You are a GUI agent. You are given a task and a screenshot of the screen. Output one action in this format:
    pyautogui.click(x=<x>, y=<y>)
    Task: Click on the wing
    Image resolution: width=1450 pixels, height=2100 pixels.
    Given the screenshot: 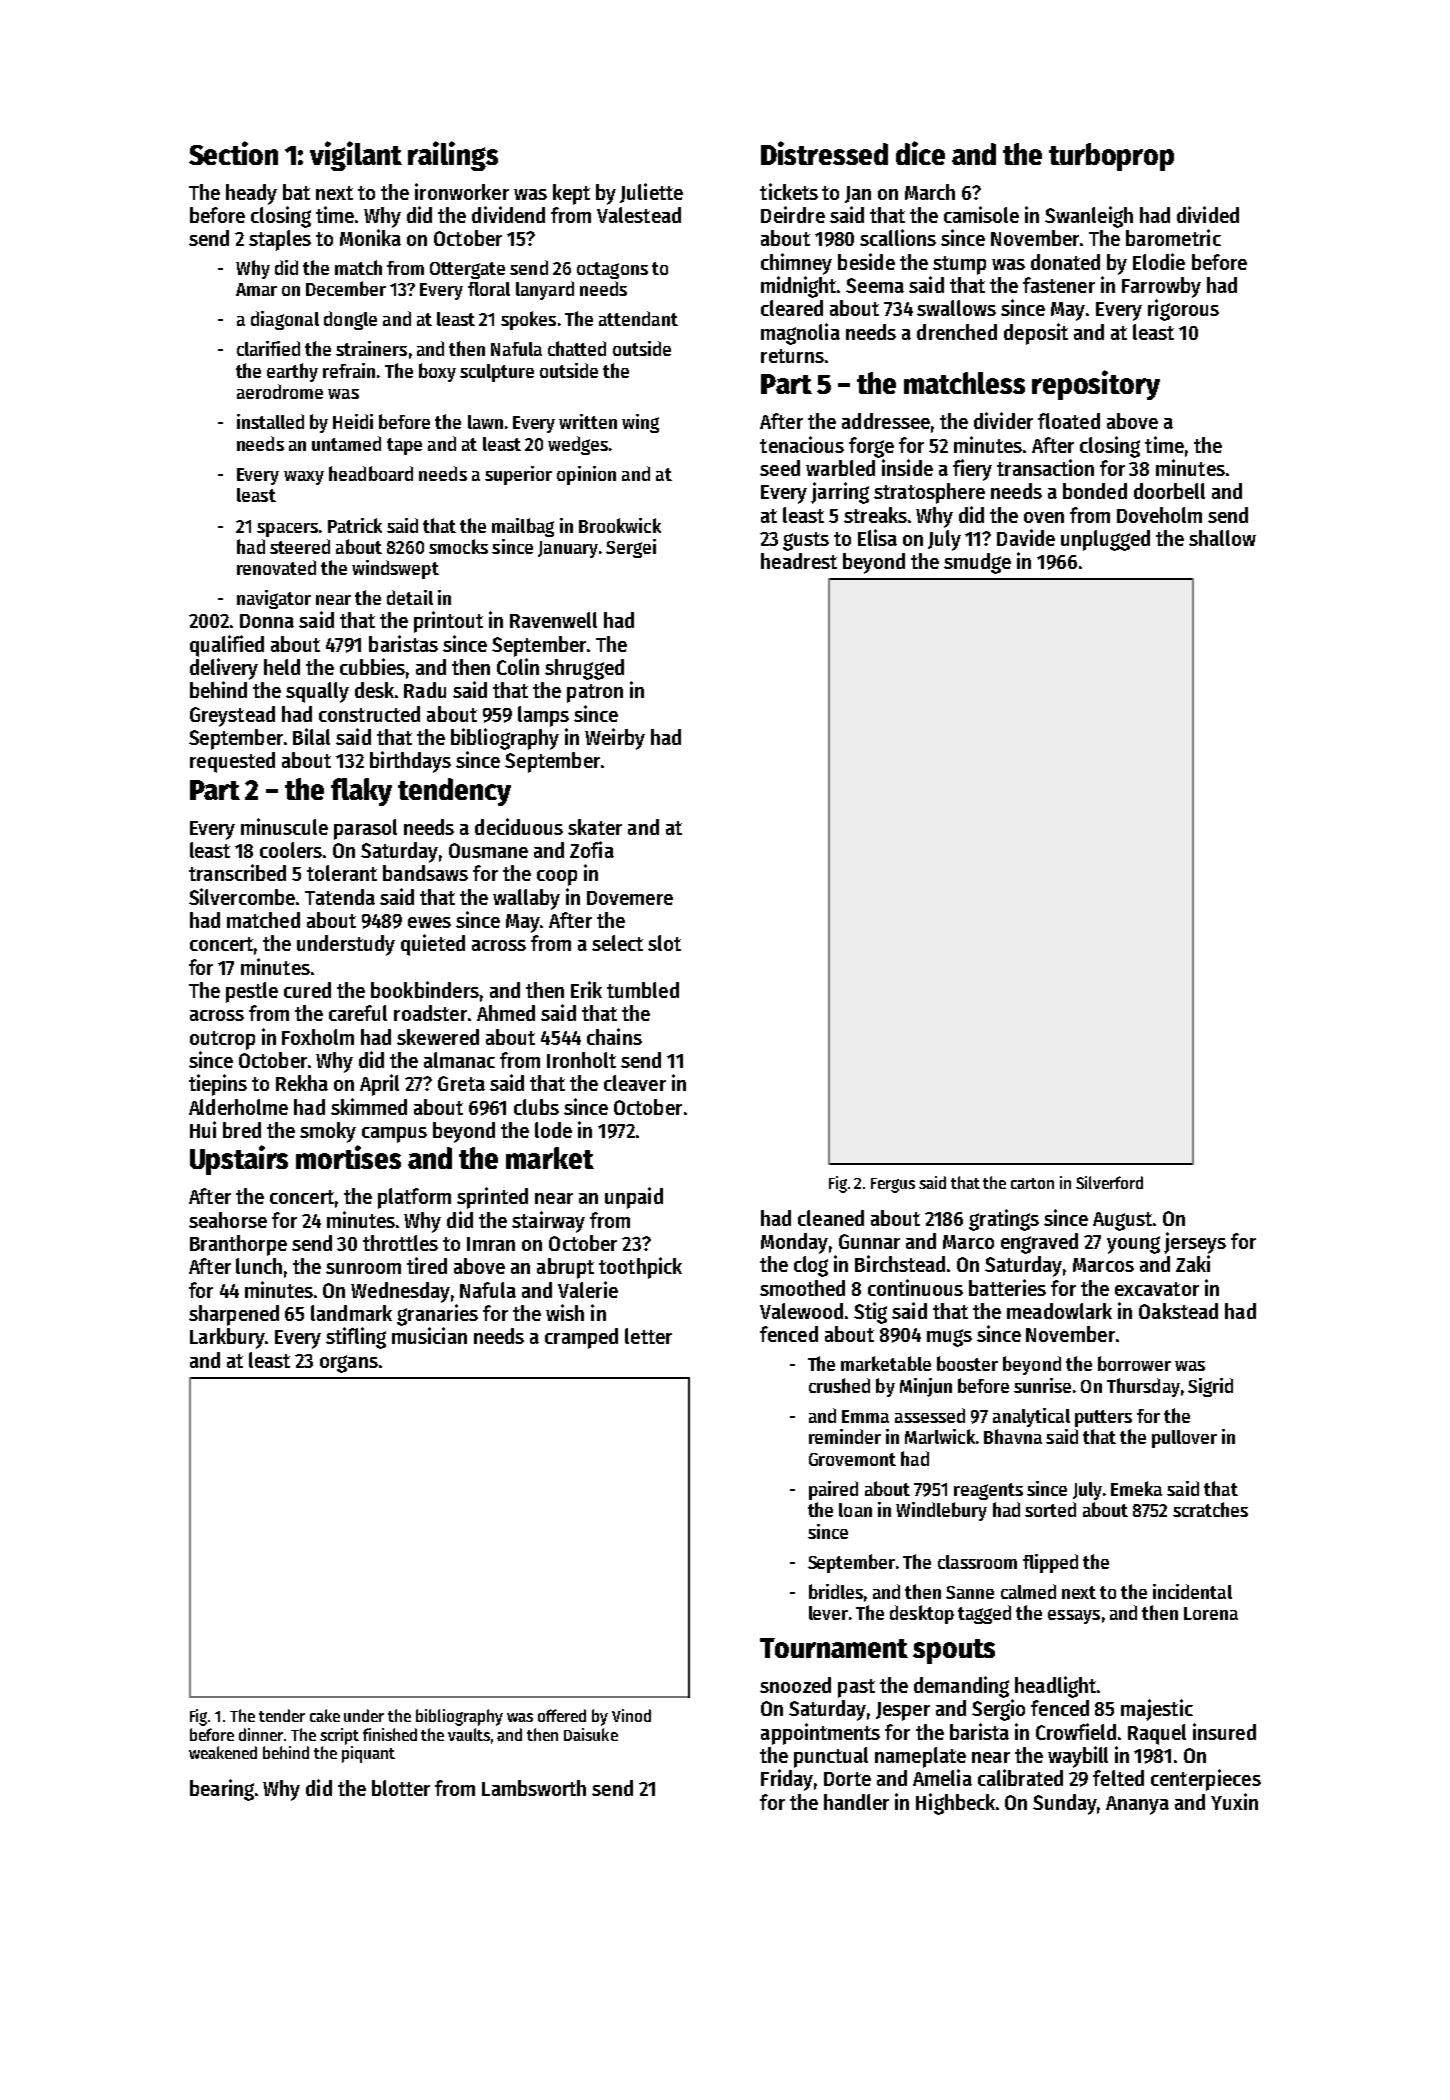 What is the action you would take?
    pyautogui.click(x=640, y=423)
